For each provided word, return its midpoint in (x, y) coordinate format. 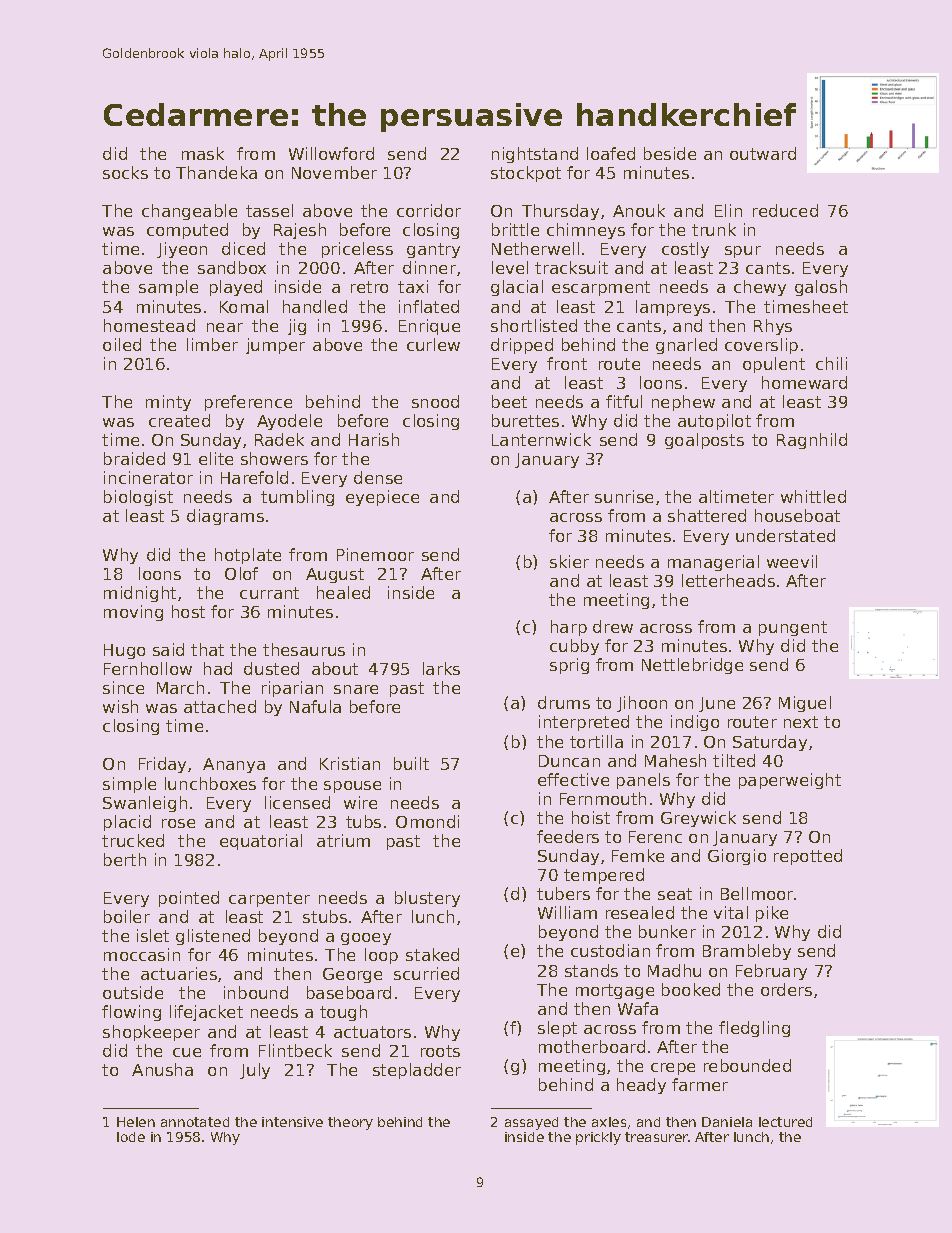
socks (125, 172)
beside (670, 153)
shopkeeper (151, 1033)
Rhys (773, 327)
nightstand (535, 155)
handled (315, 306)
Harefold (254, 477)
